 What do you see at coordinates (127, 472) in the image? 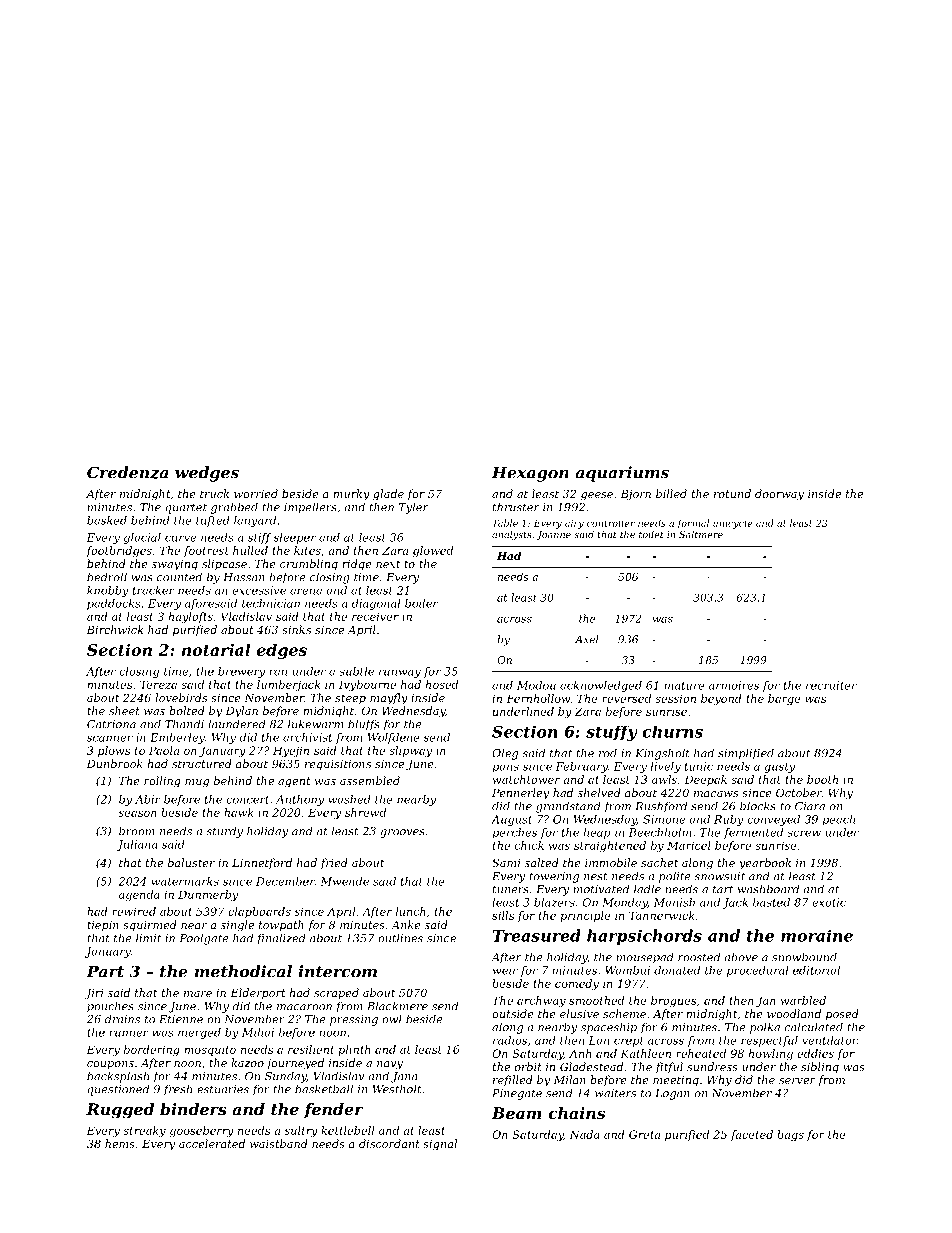
I see `Credenza` at bounding box center [127, 472].
